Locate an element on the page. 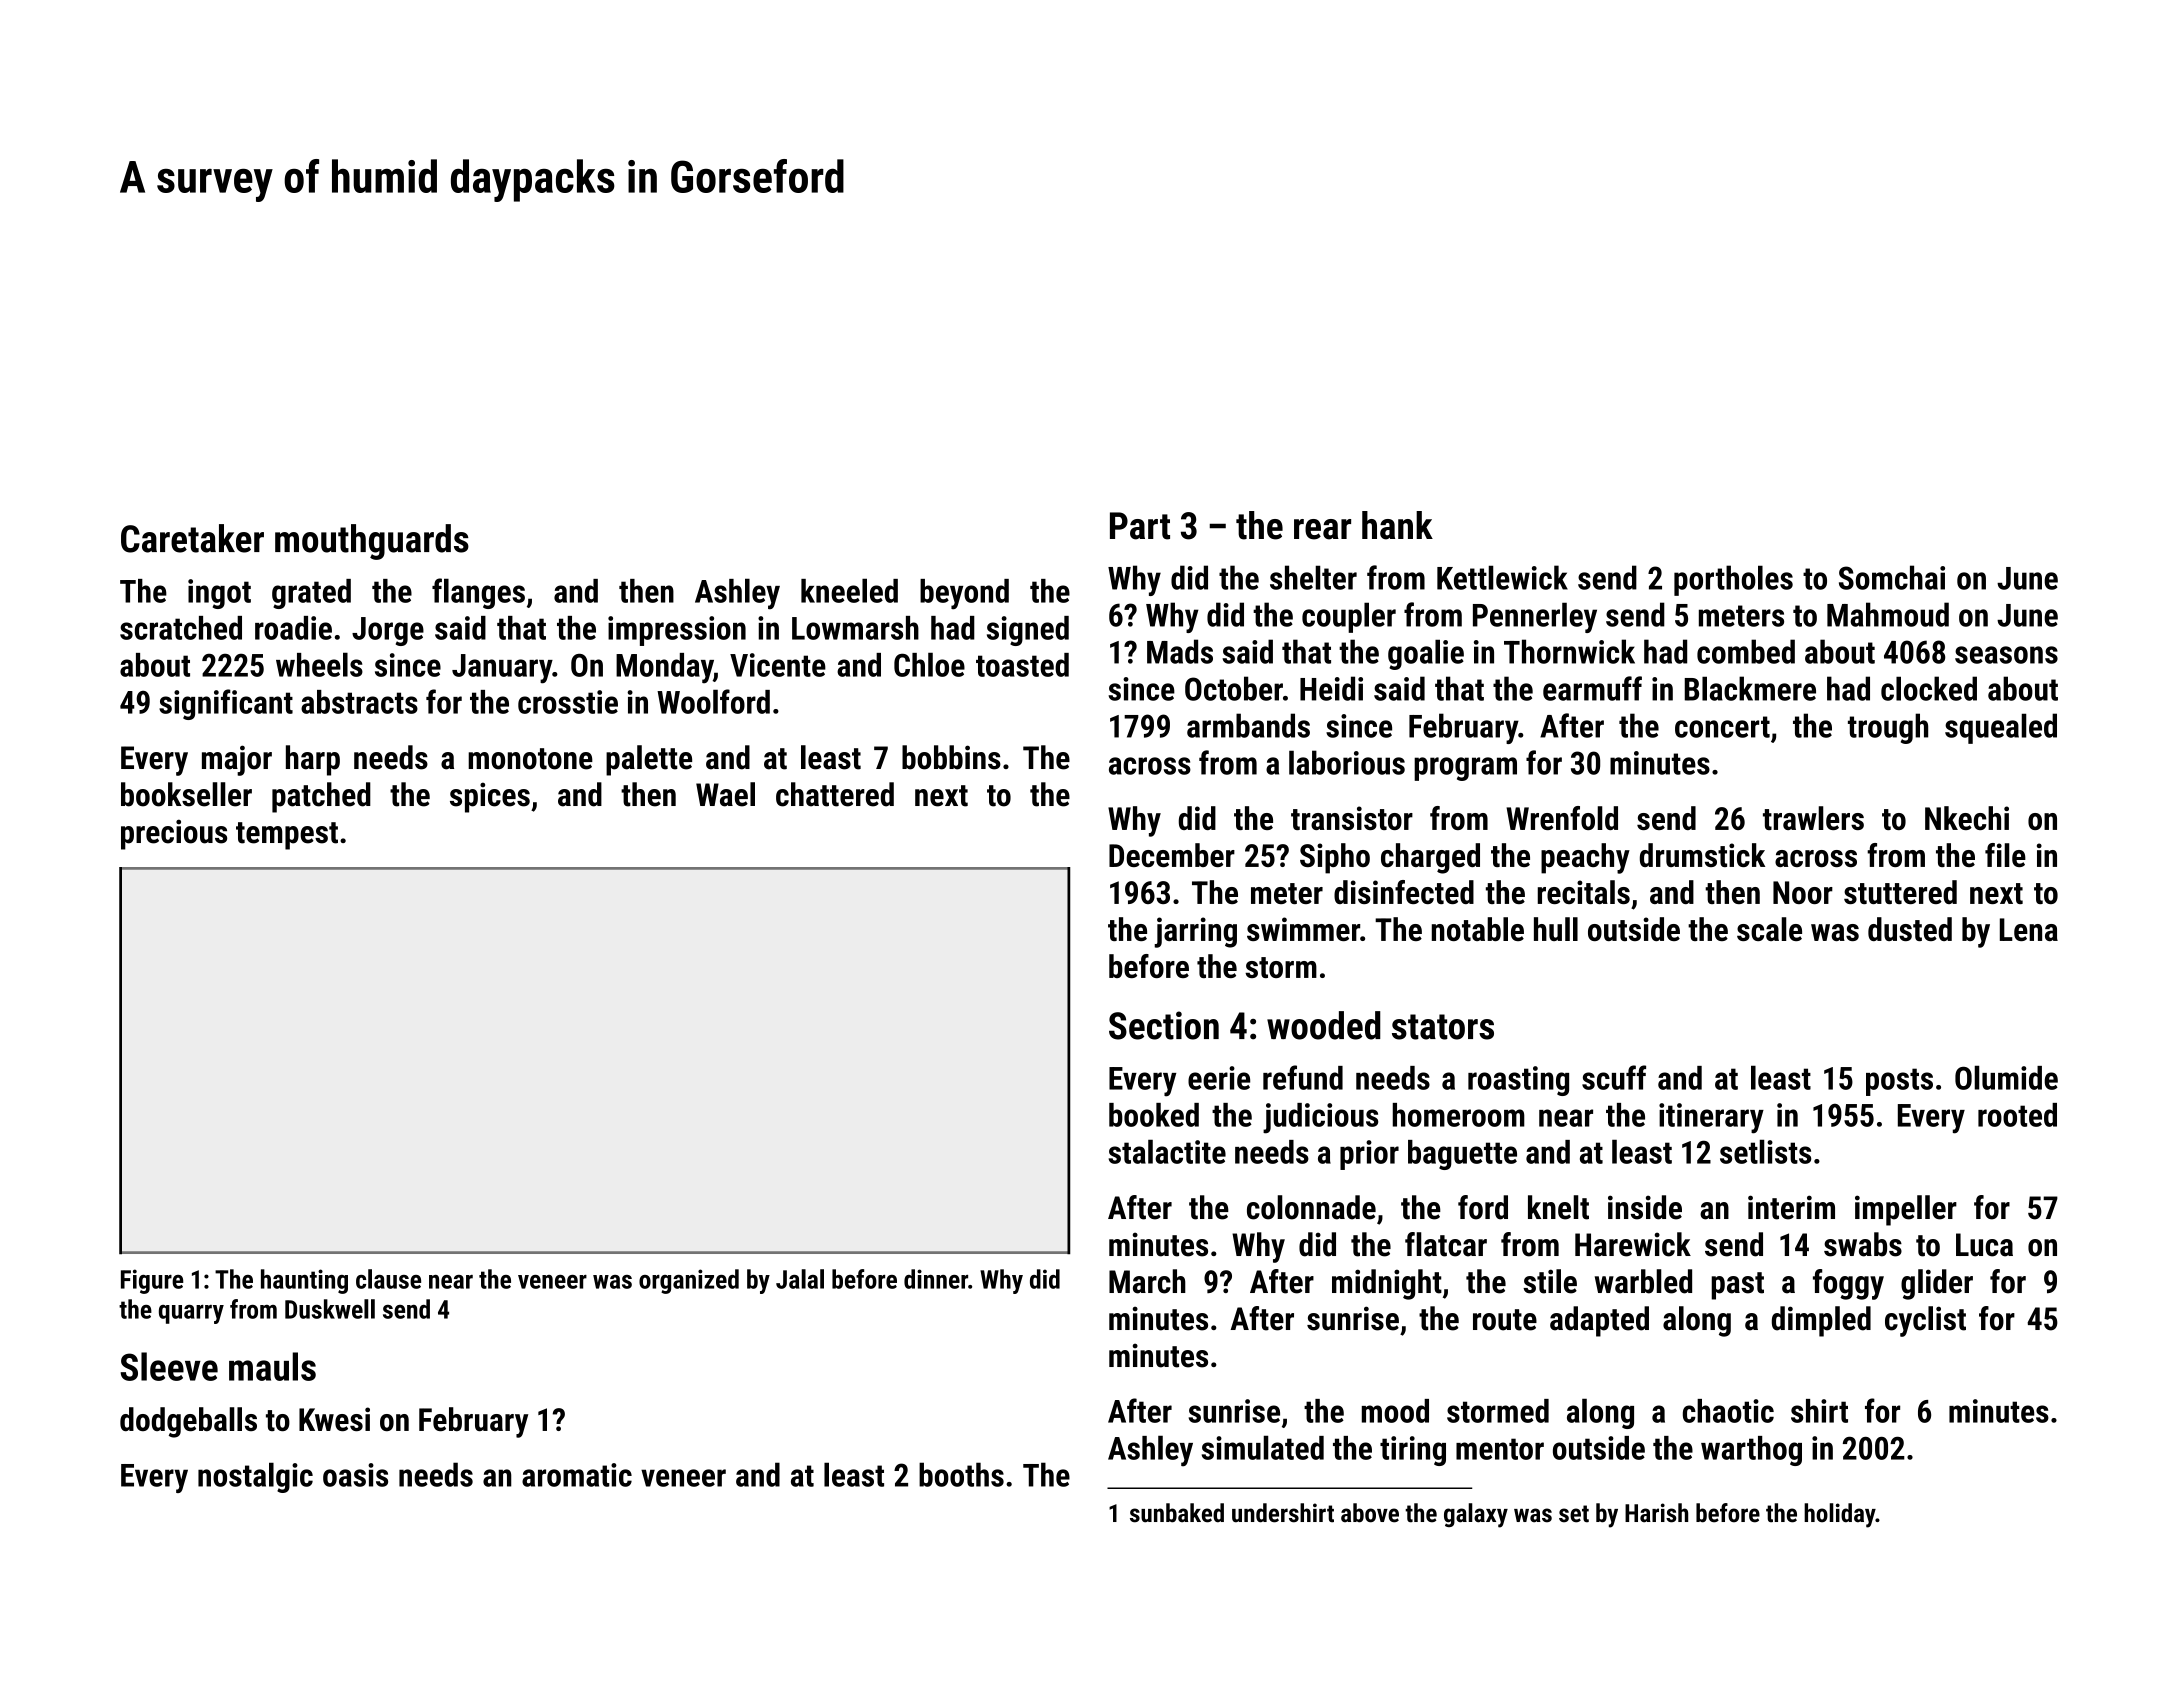 This document has height=1683, width=2178. Somchai is located at coordinates (1892, 577).
